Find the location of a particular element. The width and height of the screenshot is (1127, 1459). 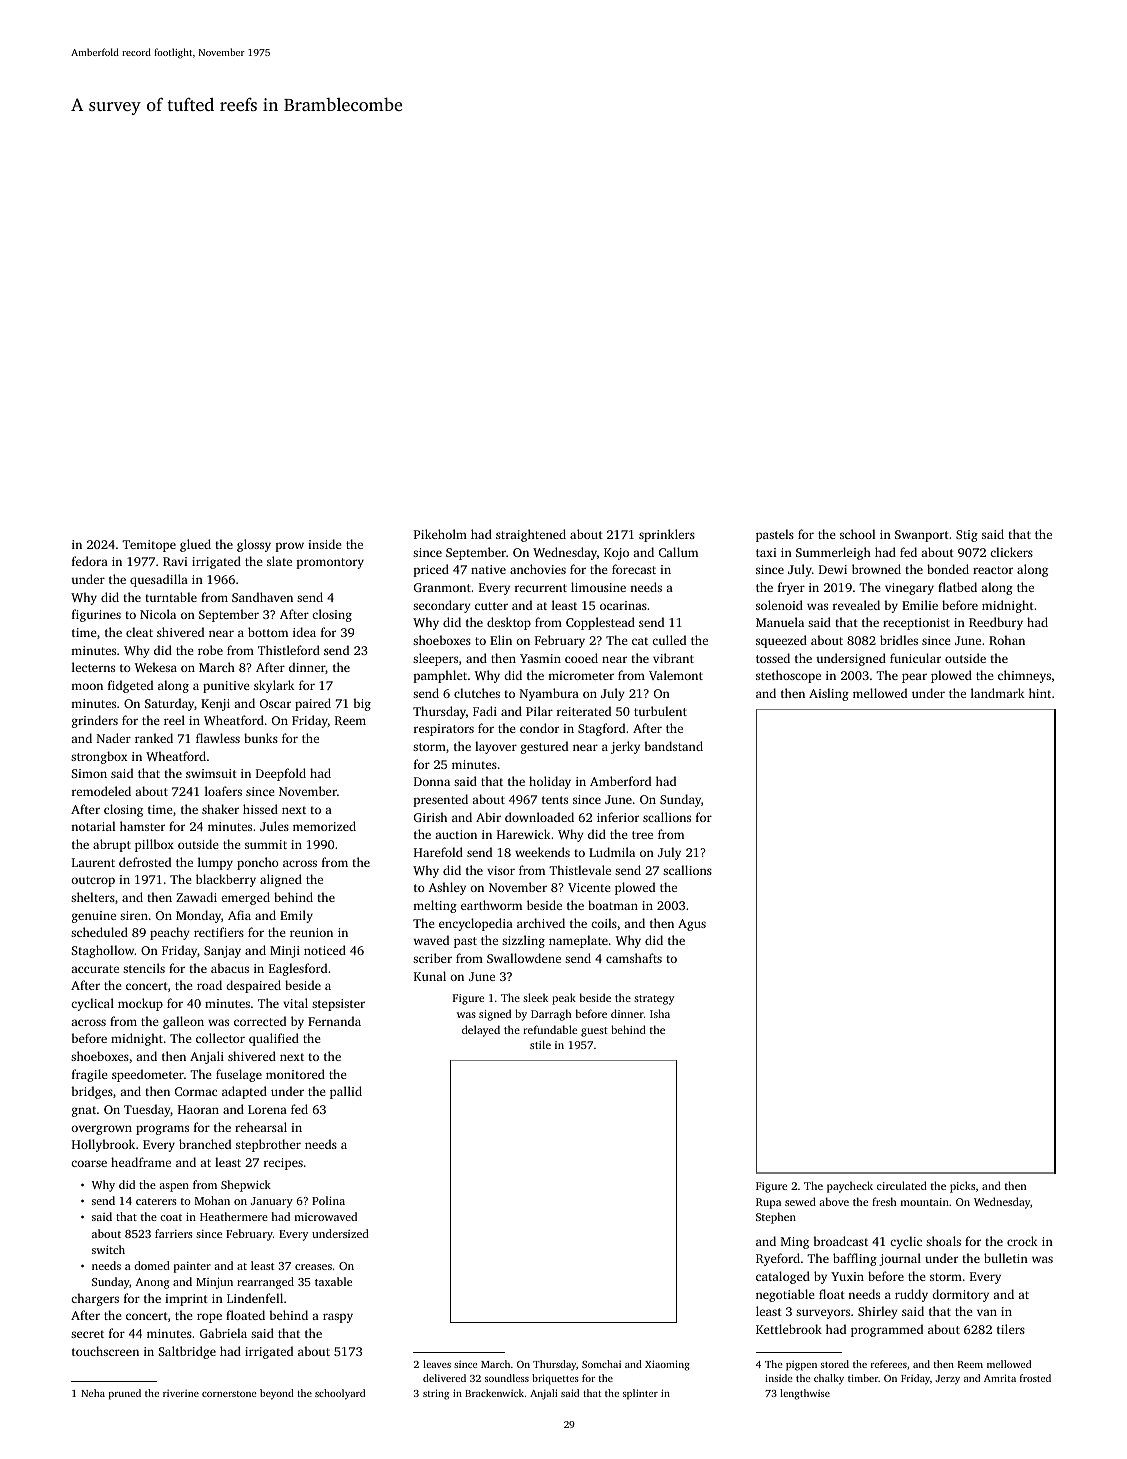

chimneys is located at coordinates (1024, 676).
